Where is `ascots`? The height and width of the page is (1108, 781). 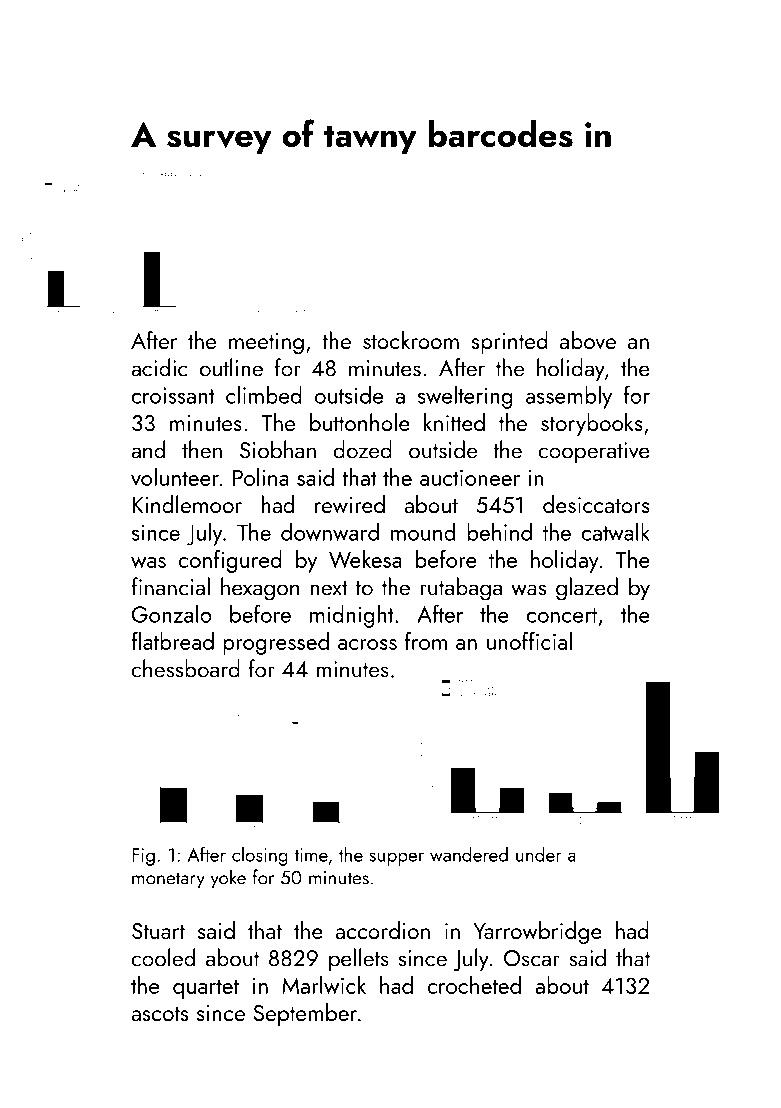
ascots is located at coordinates (159, 1014).
